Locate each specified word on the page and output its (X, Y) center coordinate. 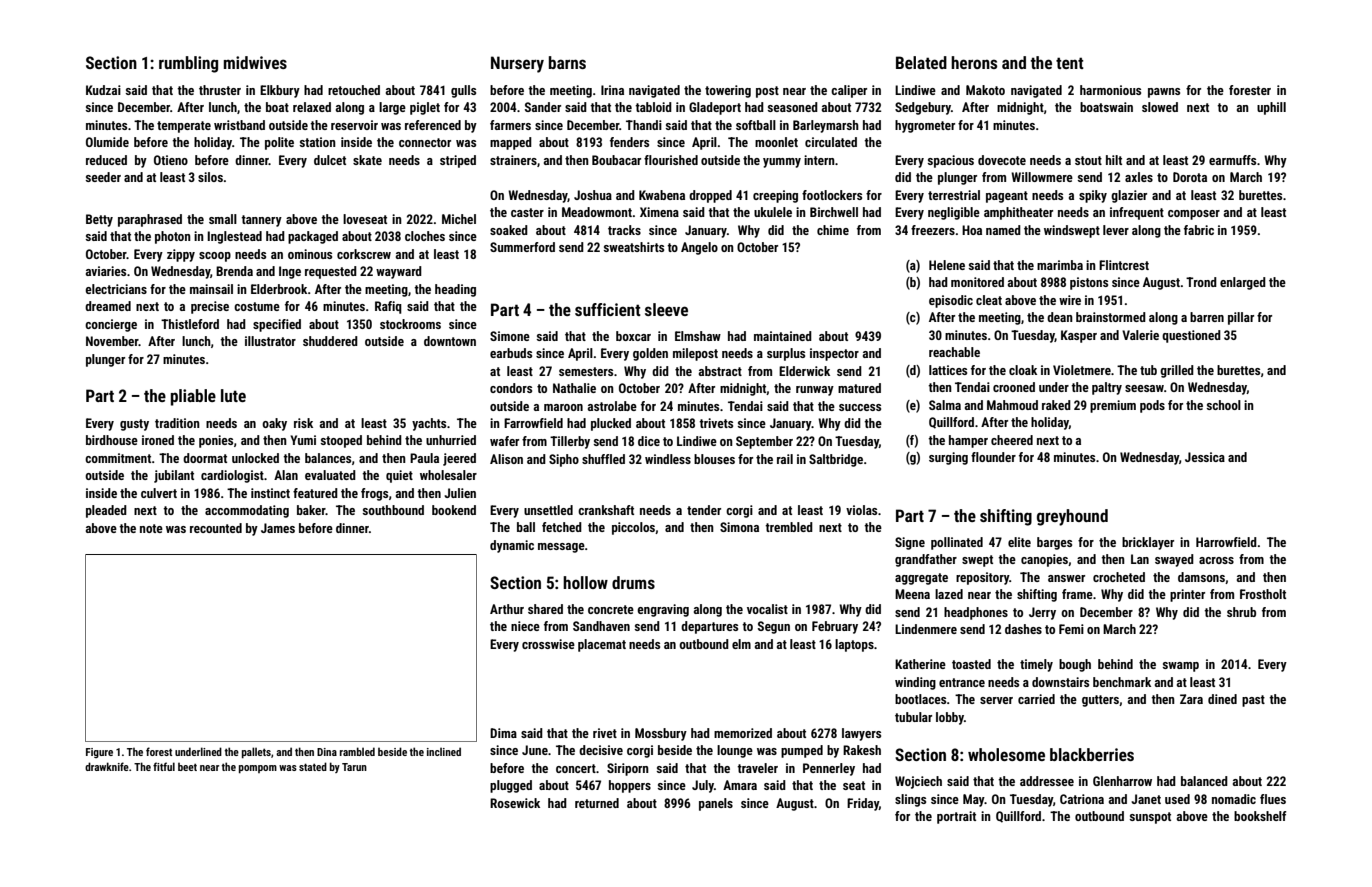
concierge (111, 325)
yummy (782, 163)
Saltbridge (836, 460)
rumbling (188, 64)
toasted (971, 664)
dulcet (330, 160)
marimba (1060, 265)
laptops (854, 645)
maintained (783, 336)
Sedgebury (923, 108)
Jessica (1205, 457)
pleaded (106, 511)
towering (728, 91)
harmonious (1110, 90)
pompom (258, 769)
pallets (256, 753)
